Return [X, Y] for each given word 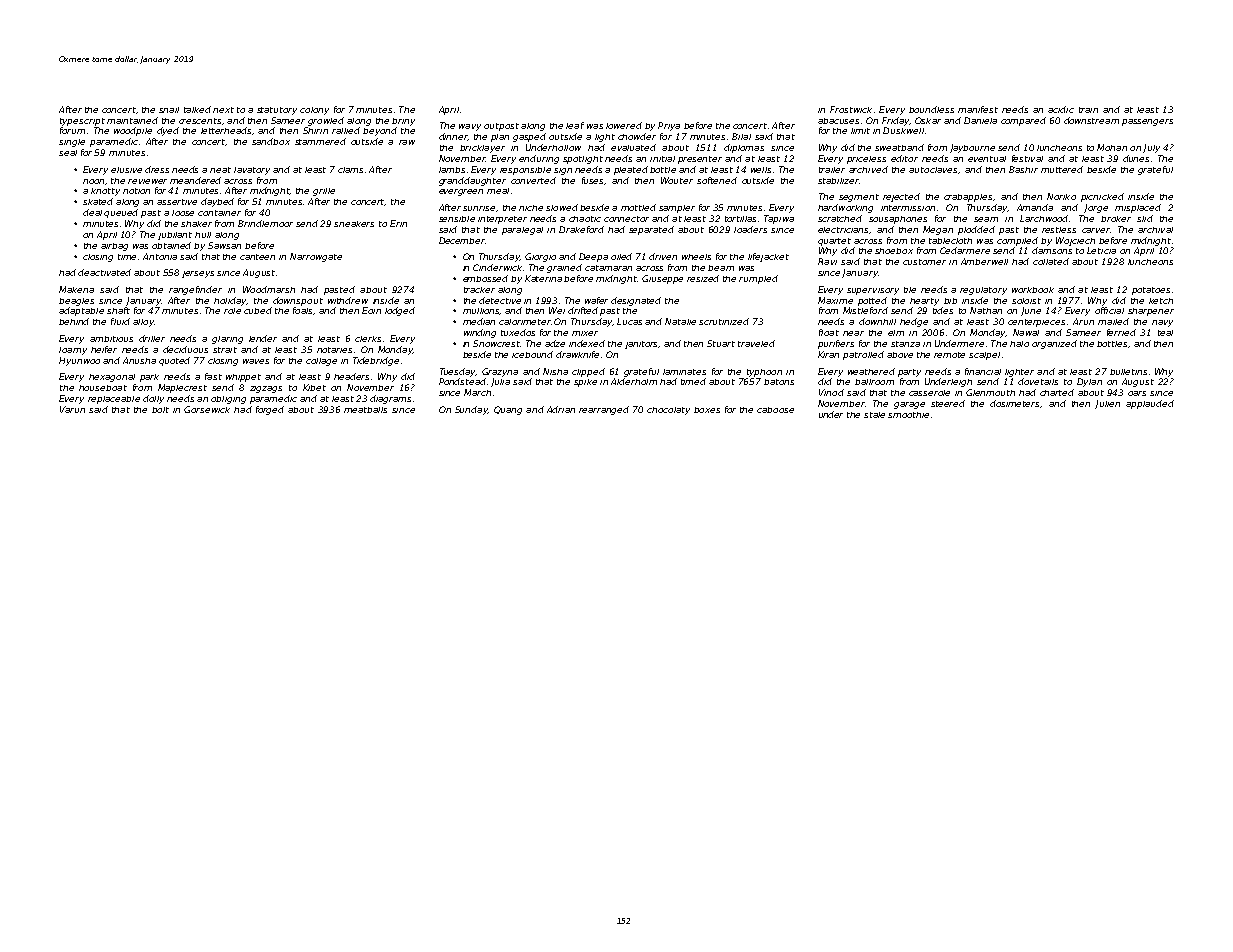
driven [663, 256]
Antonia [160, 256]
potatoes [1151, 291]
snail [169, 110]
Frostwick [851, 109]
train [1088, 110]
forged [270, 410]
